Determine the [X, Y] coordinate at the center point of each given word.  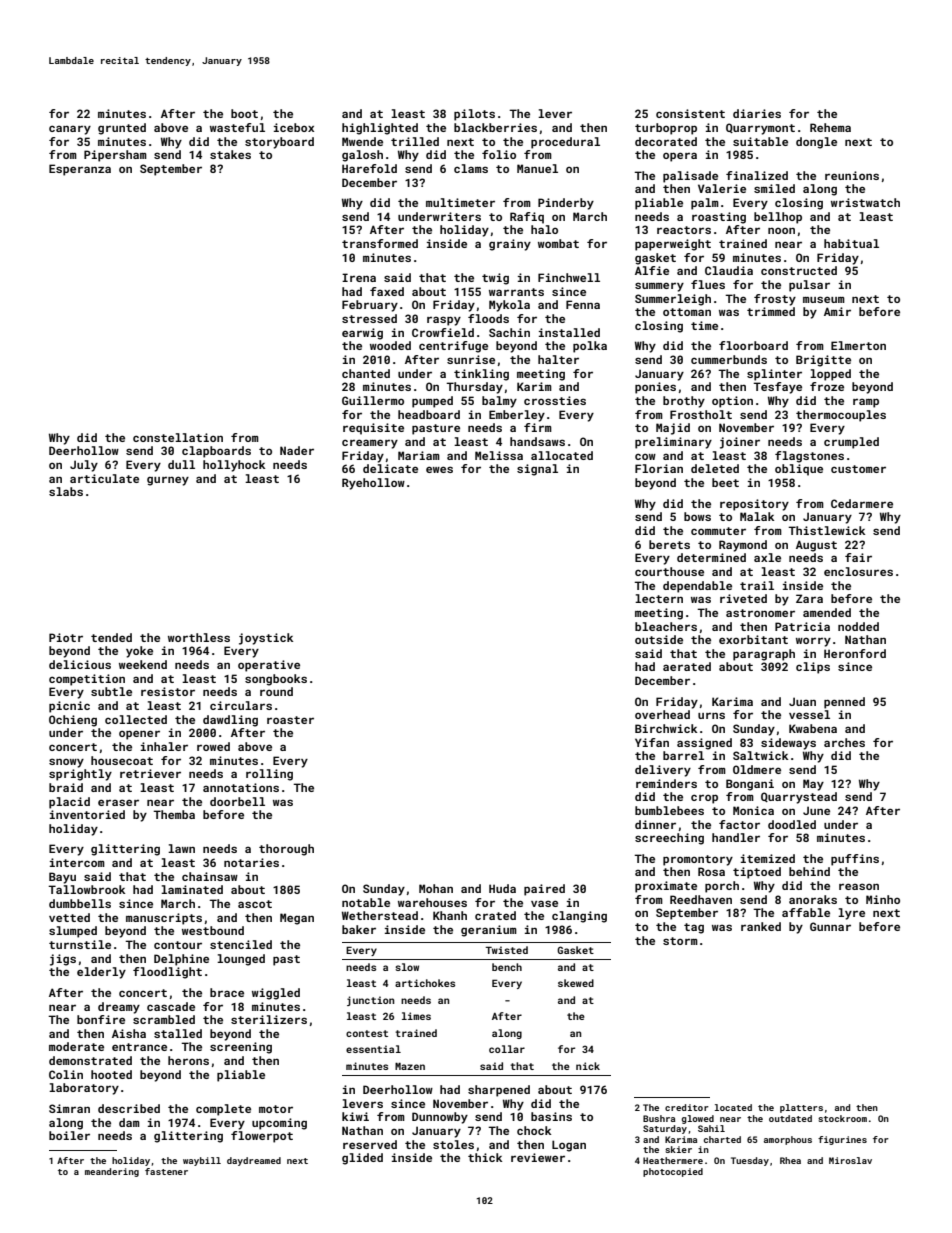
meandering [112, 1172]
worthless [199, 637]
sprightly [80, 775]
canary [70, 130]
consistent [690, 113]
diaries [757, 113]
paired [544, 890]
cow [645, 456]
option [732, 402]
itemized [768, 858]
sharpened [499, 1091]
